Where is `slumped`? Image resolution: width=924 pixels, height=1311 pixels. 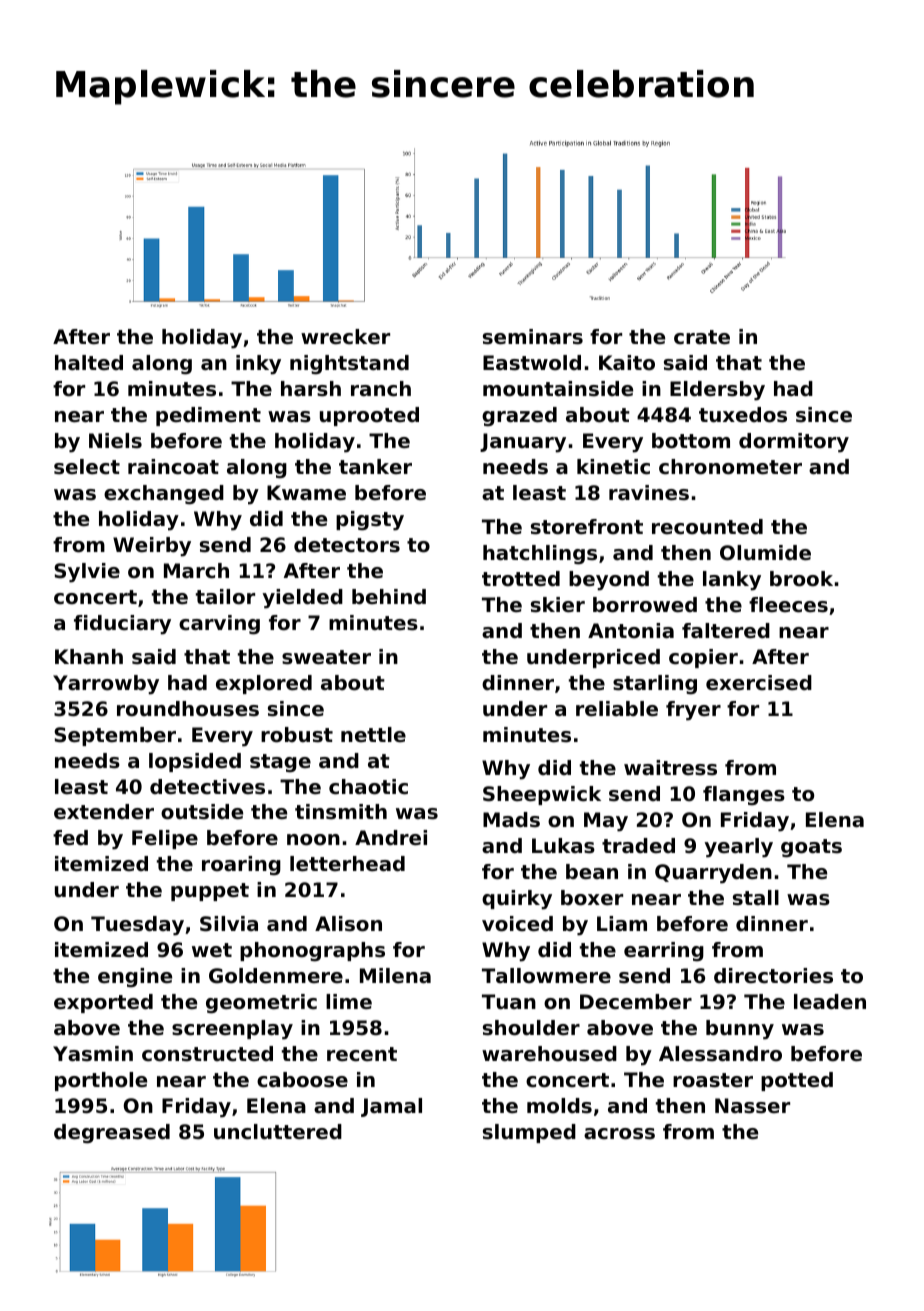
slumped is located at coordinates (529, 1133).
